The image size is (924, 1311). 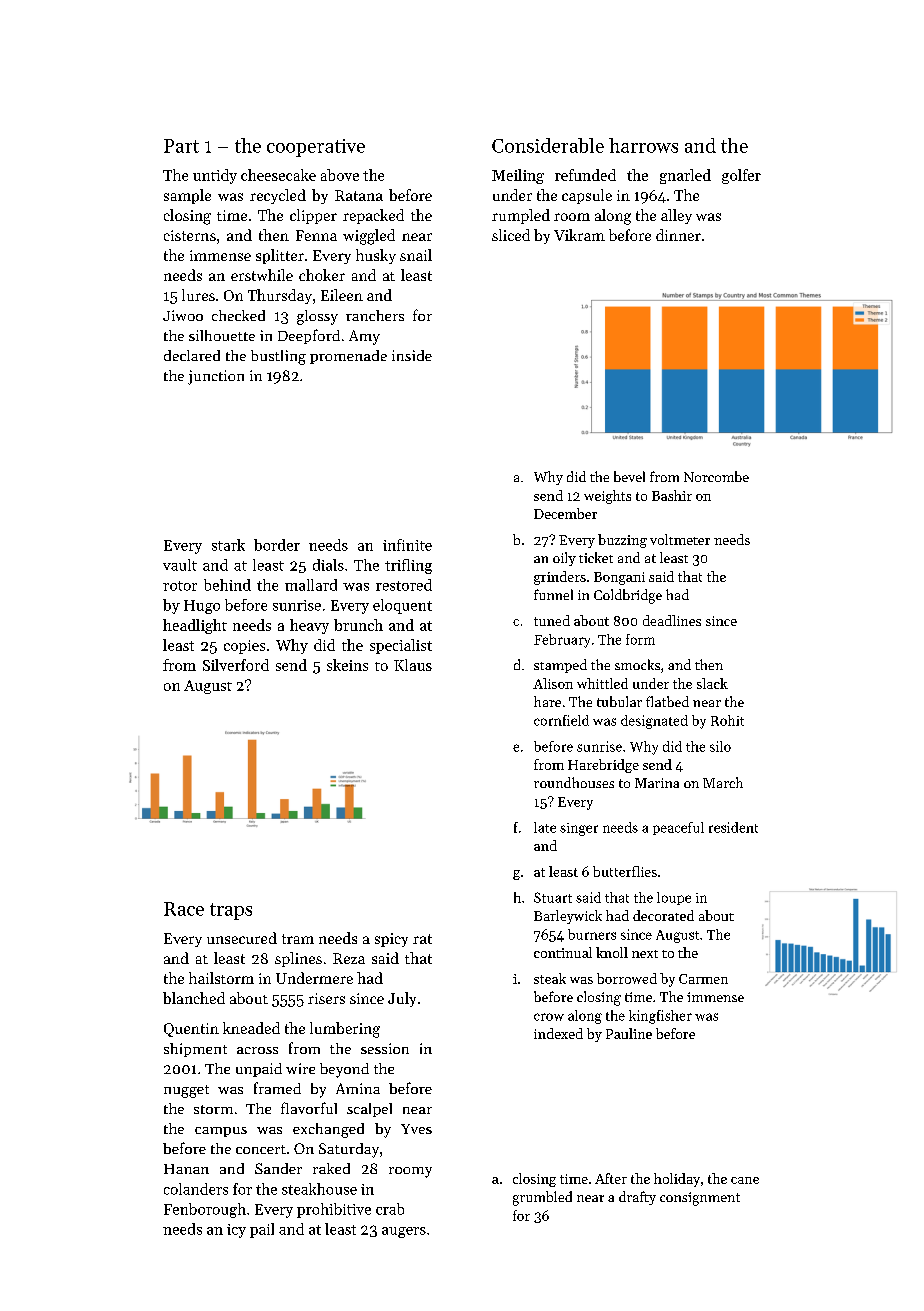 I want to click on Fenborough, so click(x=205, y=1210).
